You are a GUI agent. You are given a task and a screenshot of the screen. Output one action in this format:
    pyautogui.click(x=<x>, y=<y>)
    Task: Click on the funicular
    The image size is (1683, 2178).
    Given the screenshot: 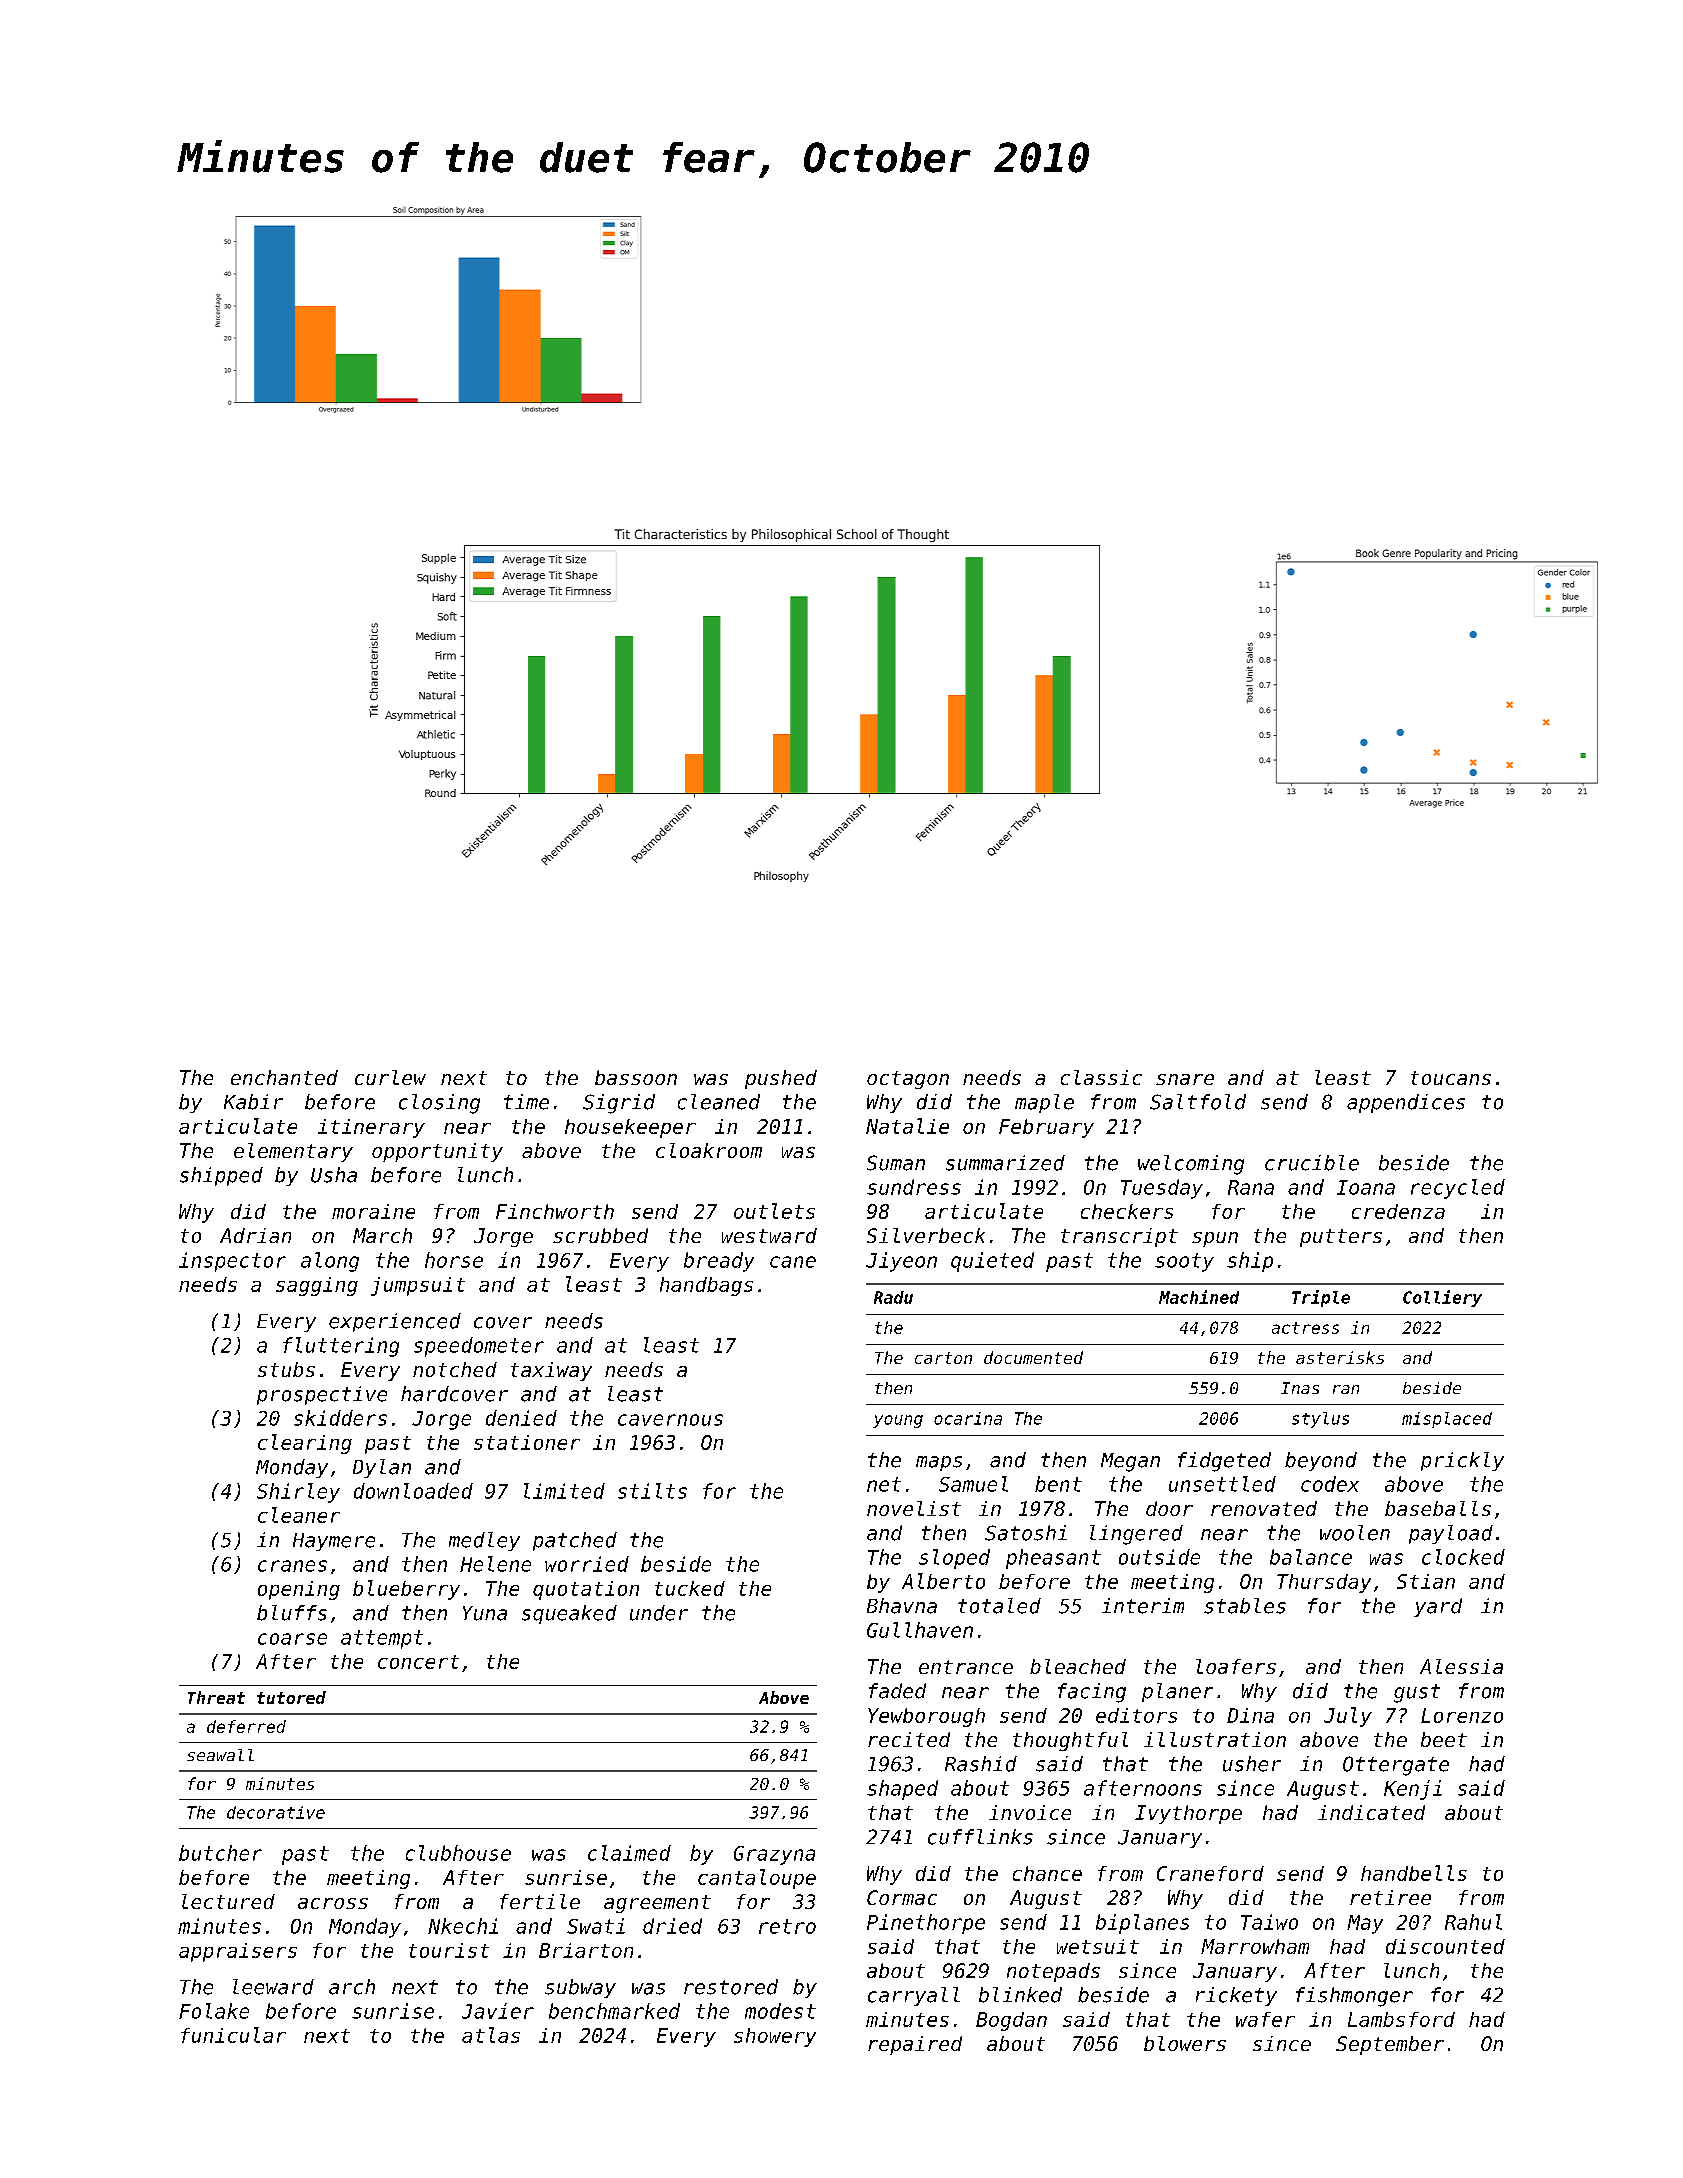 What is the action you would take?
    pyautogui.click(x=233, y=2035)
